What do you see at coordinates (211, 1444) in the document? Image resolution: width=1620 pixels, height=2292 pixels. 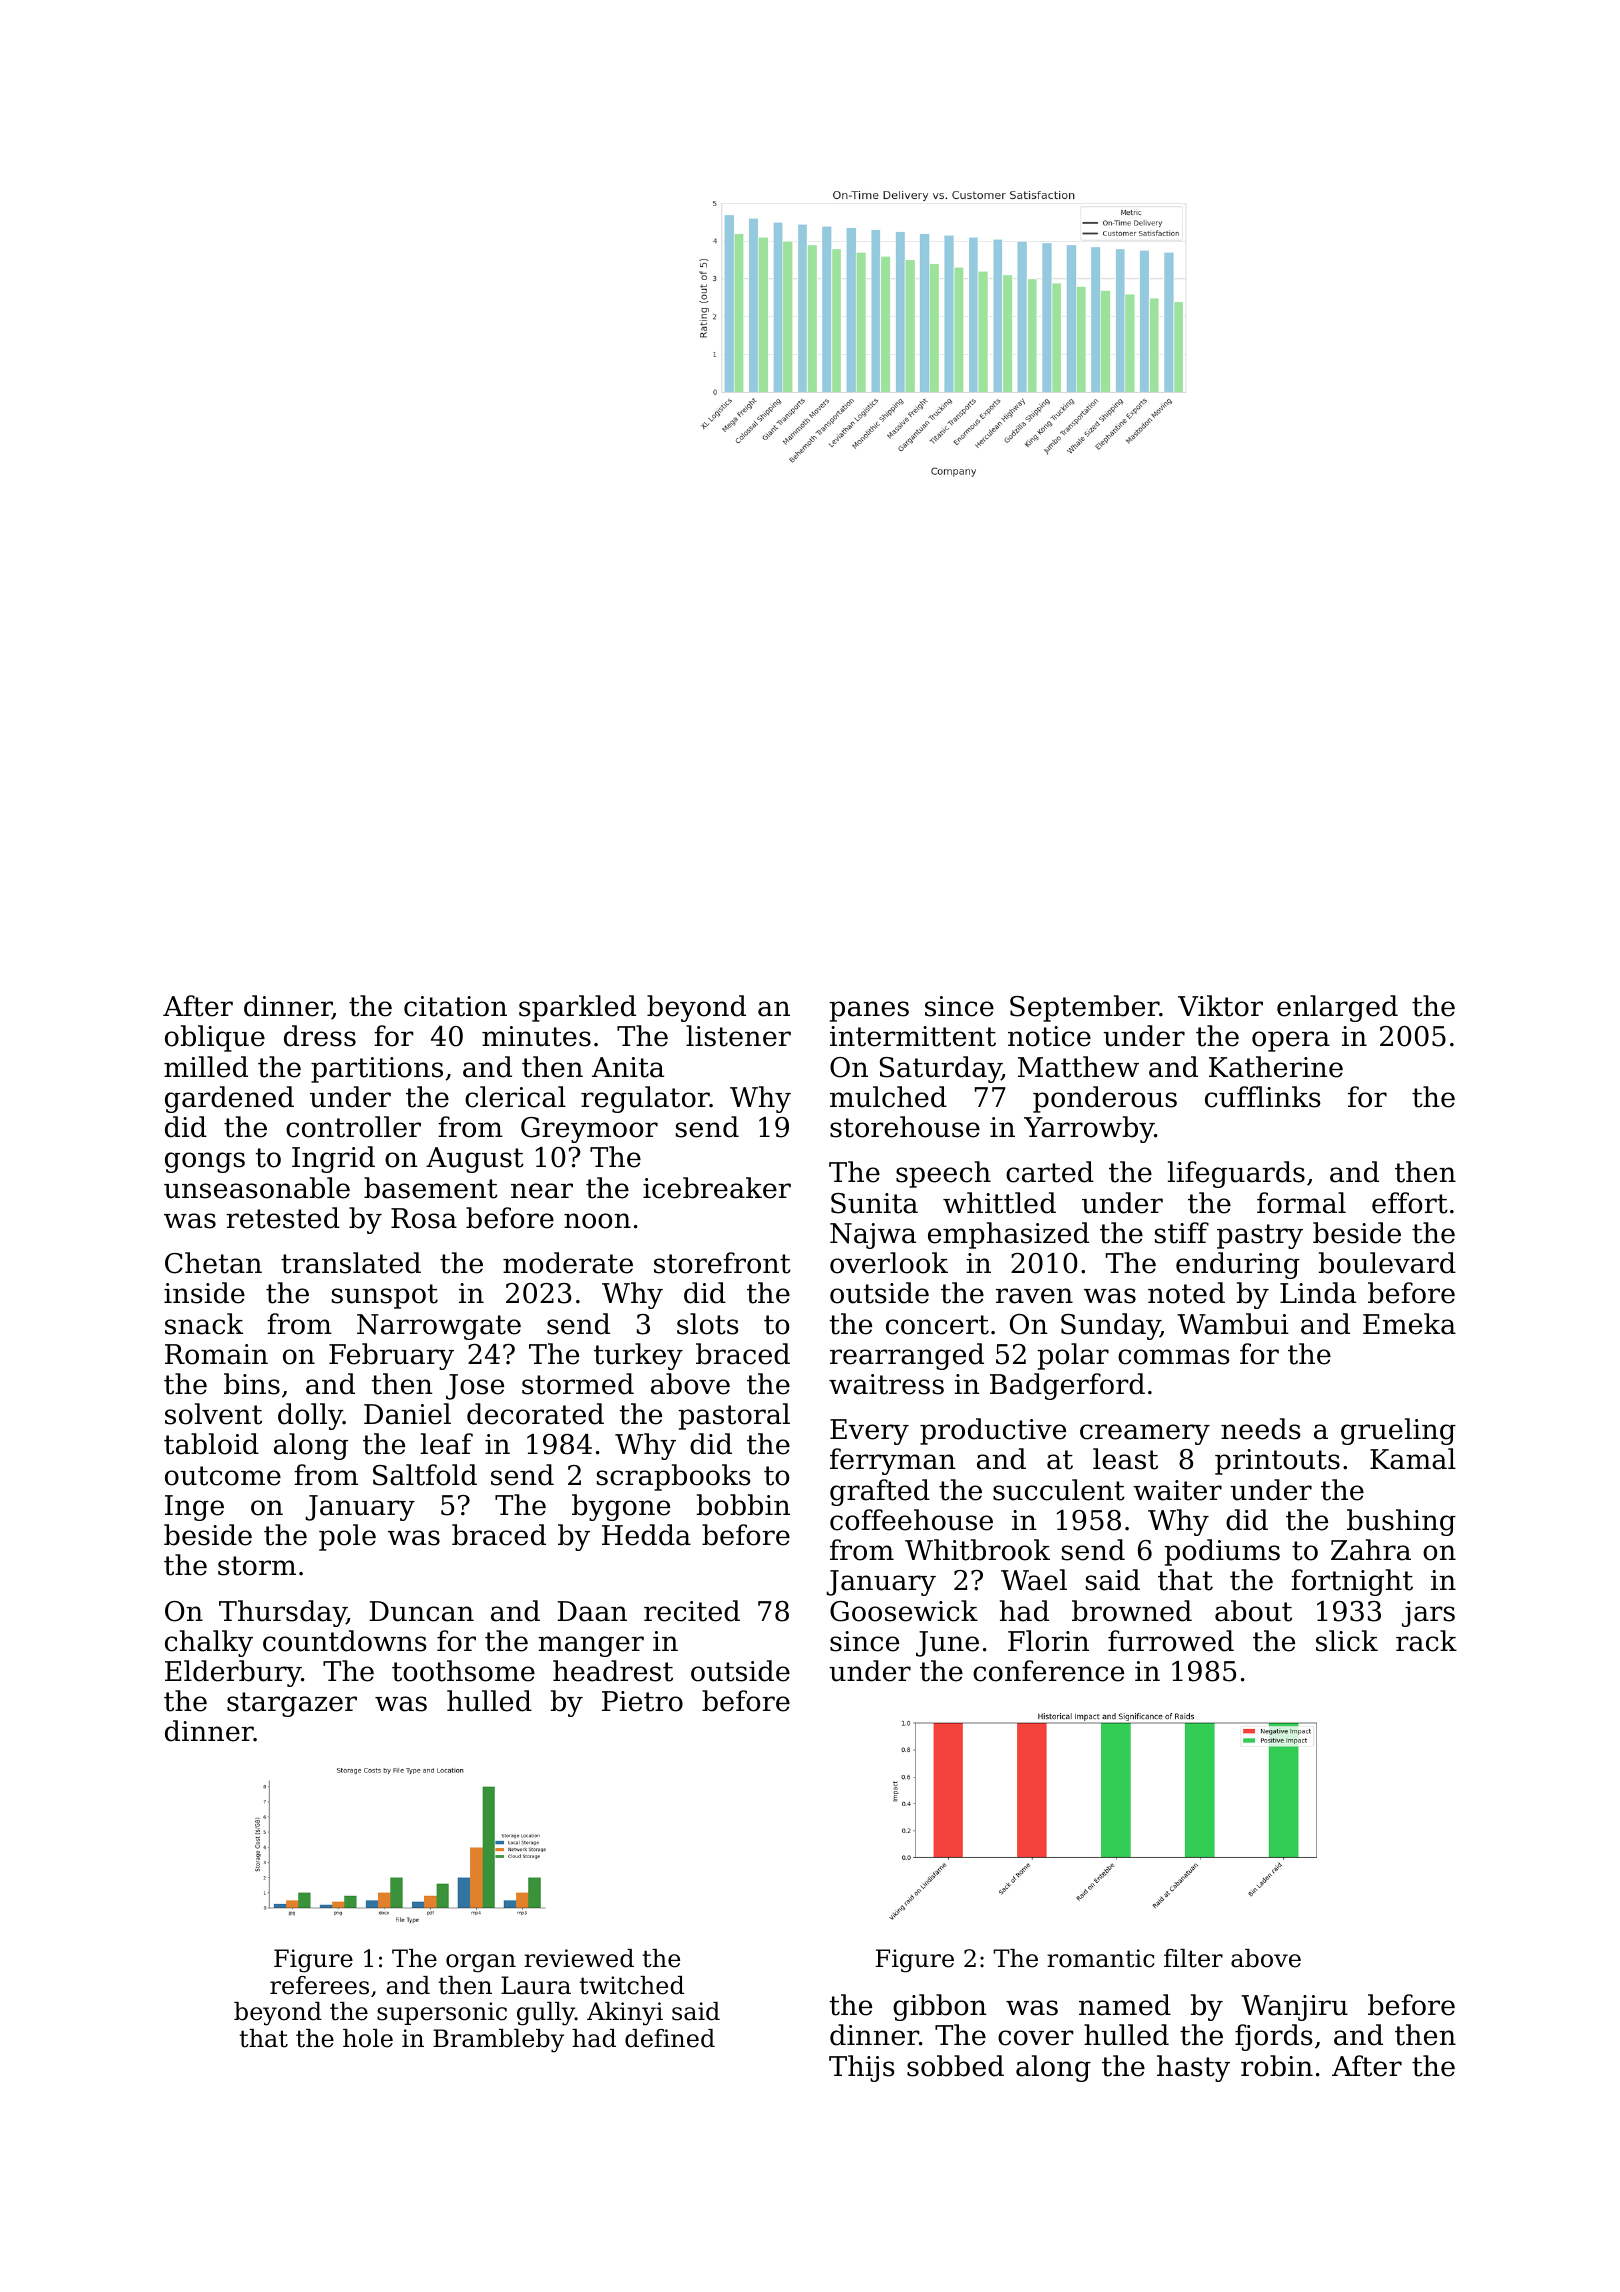 I see `tabloid` at bounding box center [211, 1444].
